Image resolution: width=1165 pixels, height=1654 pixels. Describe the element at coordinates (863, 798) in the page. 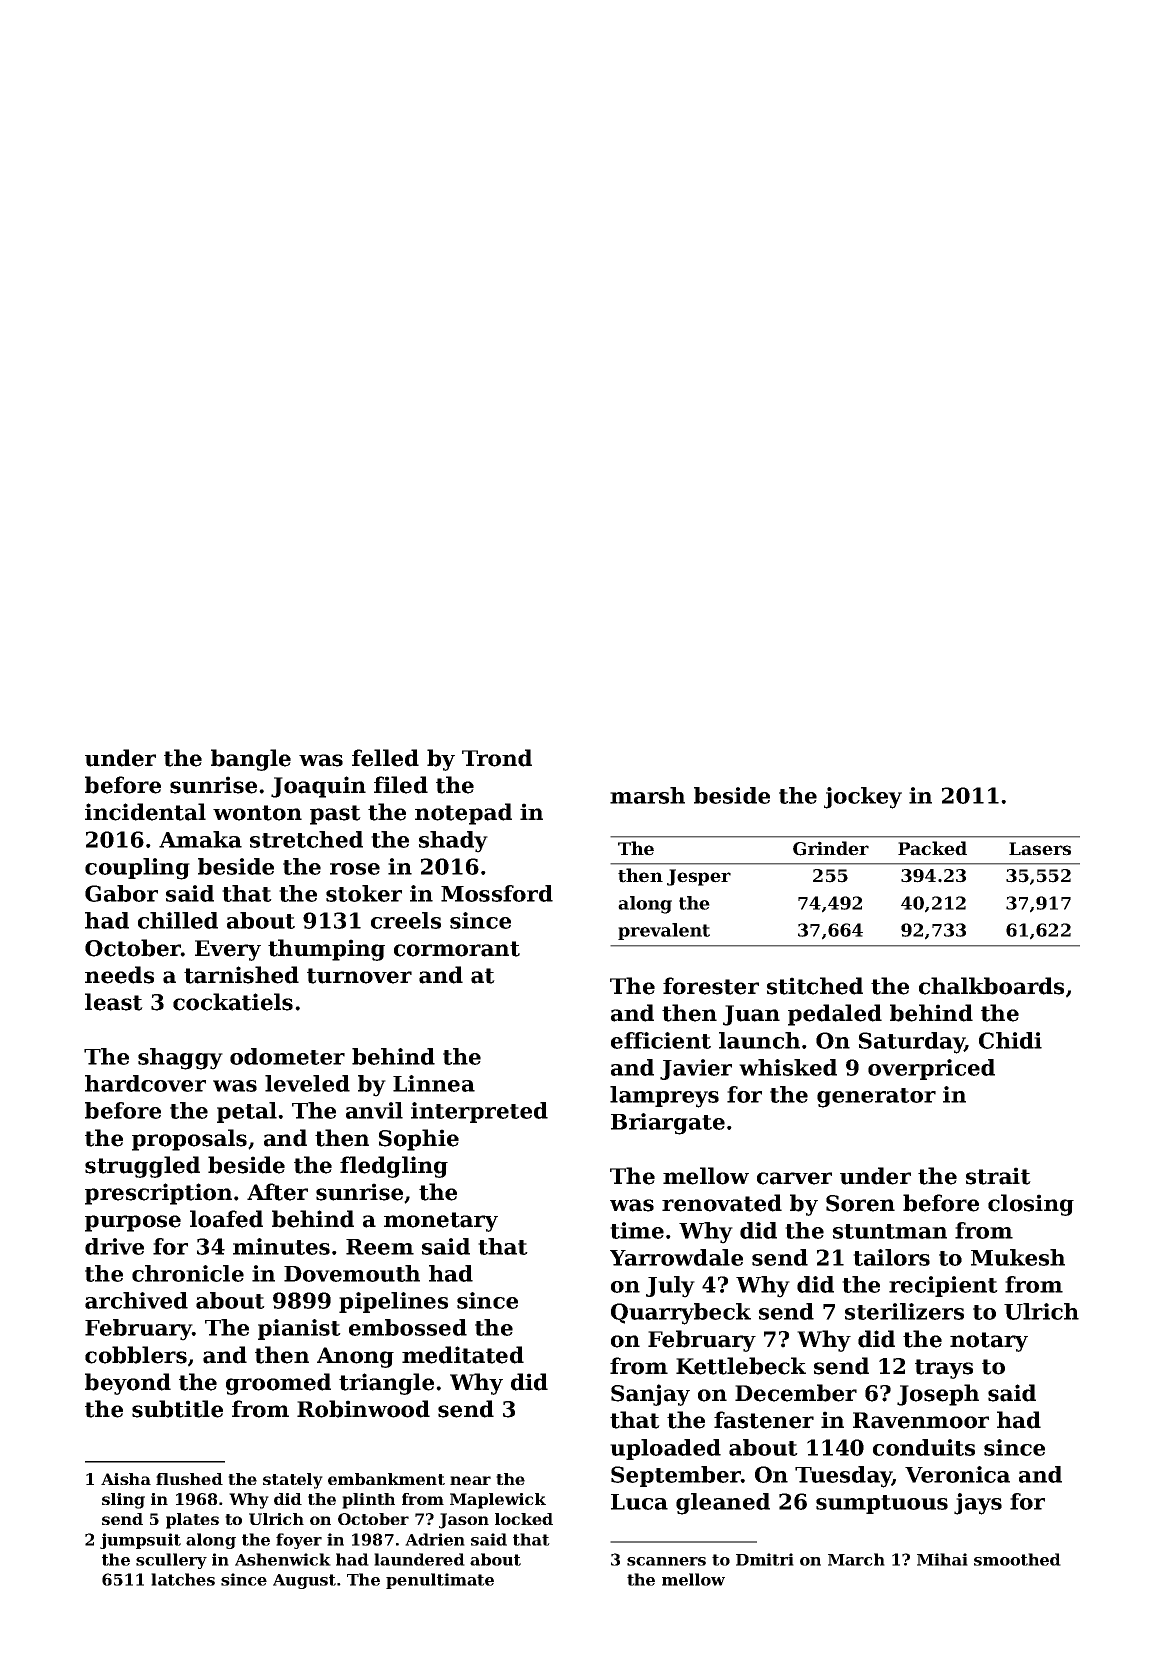

I see `jockey` at that location.
